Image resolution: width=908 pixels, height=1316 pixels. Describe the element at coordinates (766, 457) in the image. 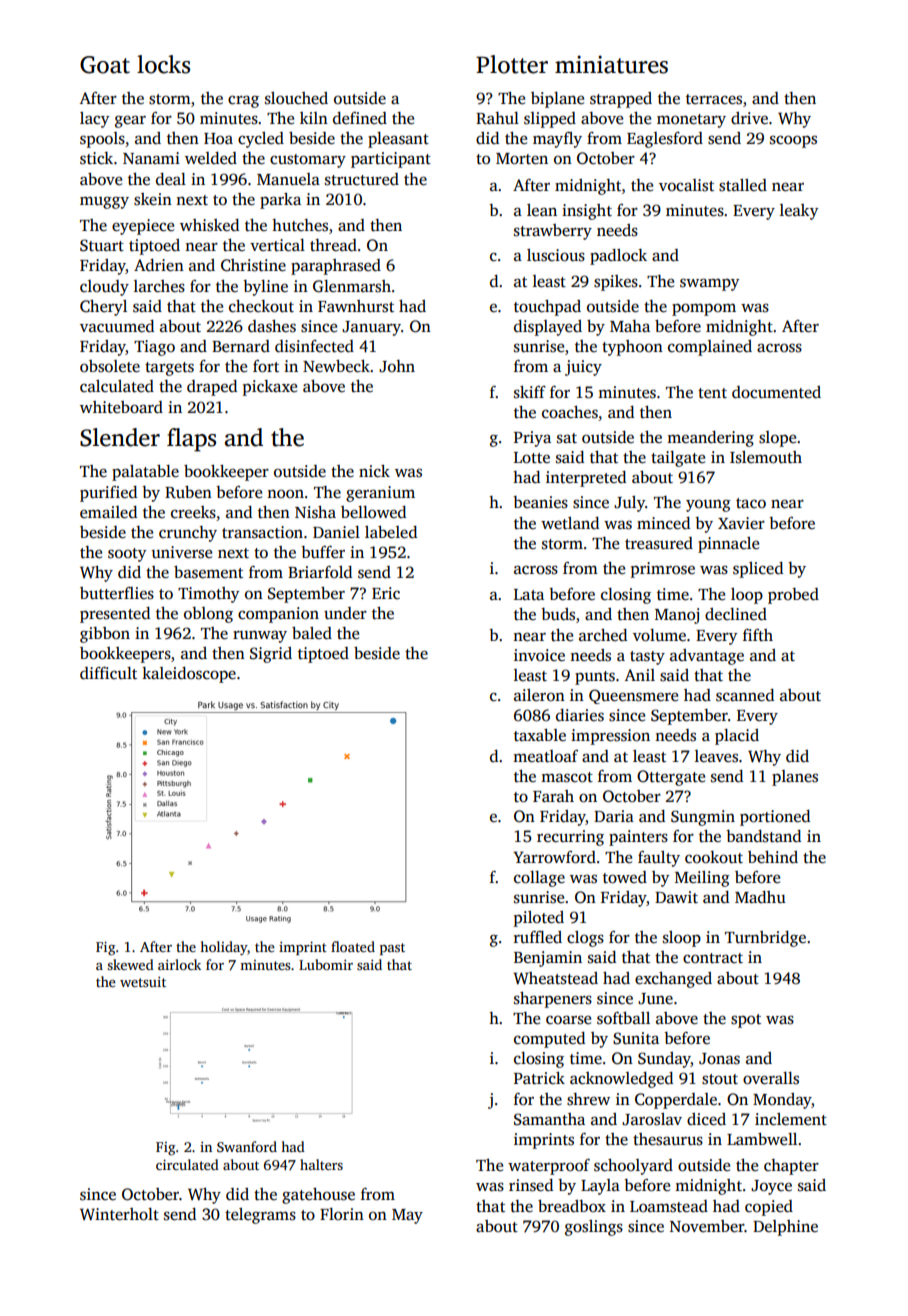

I see `Islemouth` at that location.
